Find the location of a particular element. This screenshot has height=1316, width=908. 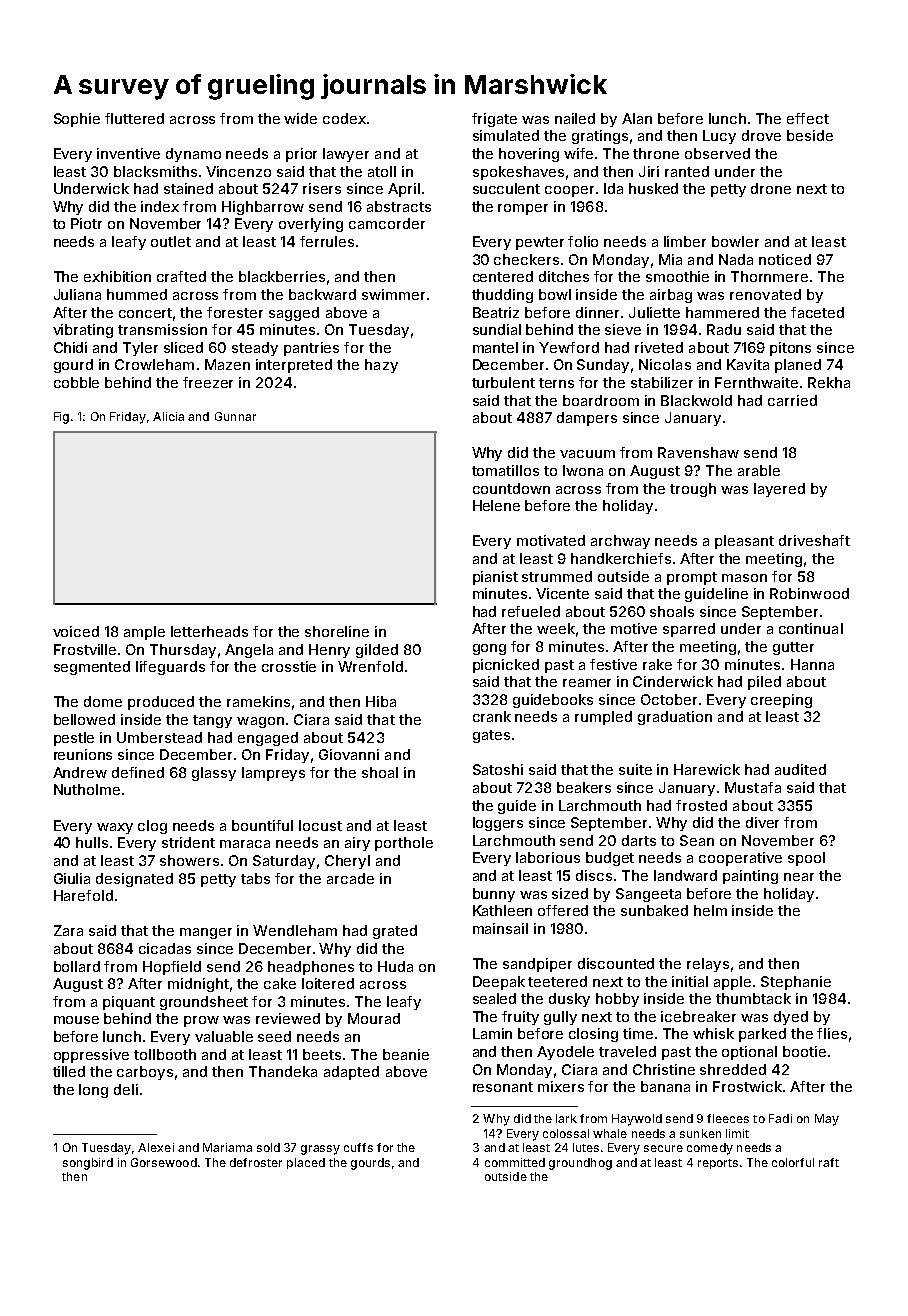

flies is located at coordinates (832, 1033).
